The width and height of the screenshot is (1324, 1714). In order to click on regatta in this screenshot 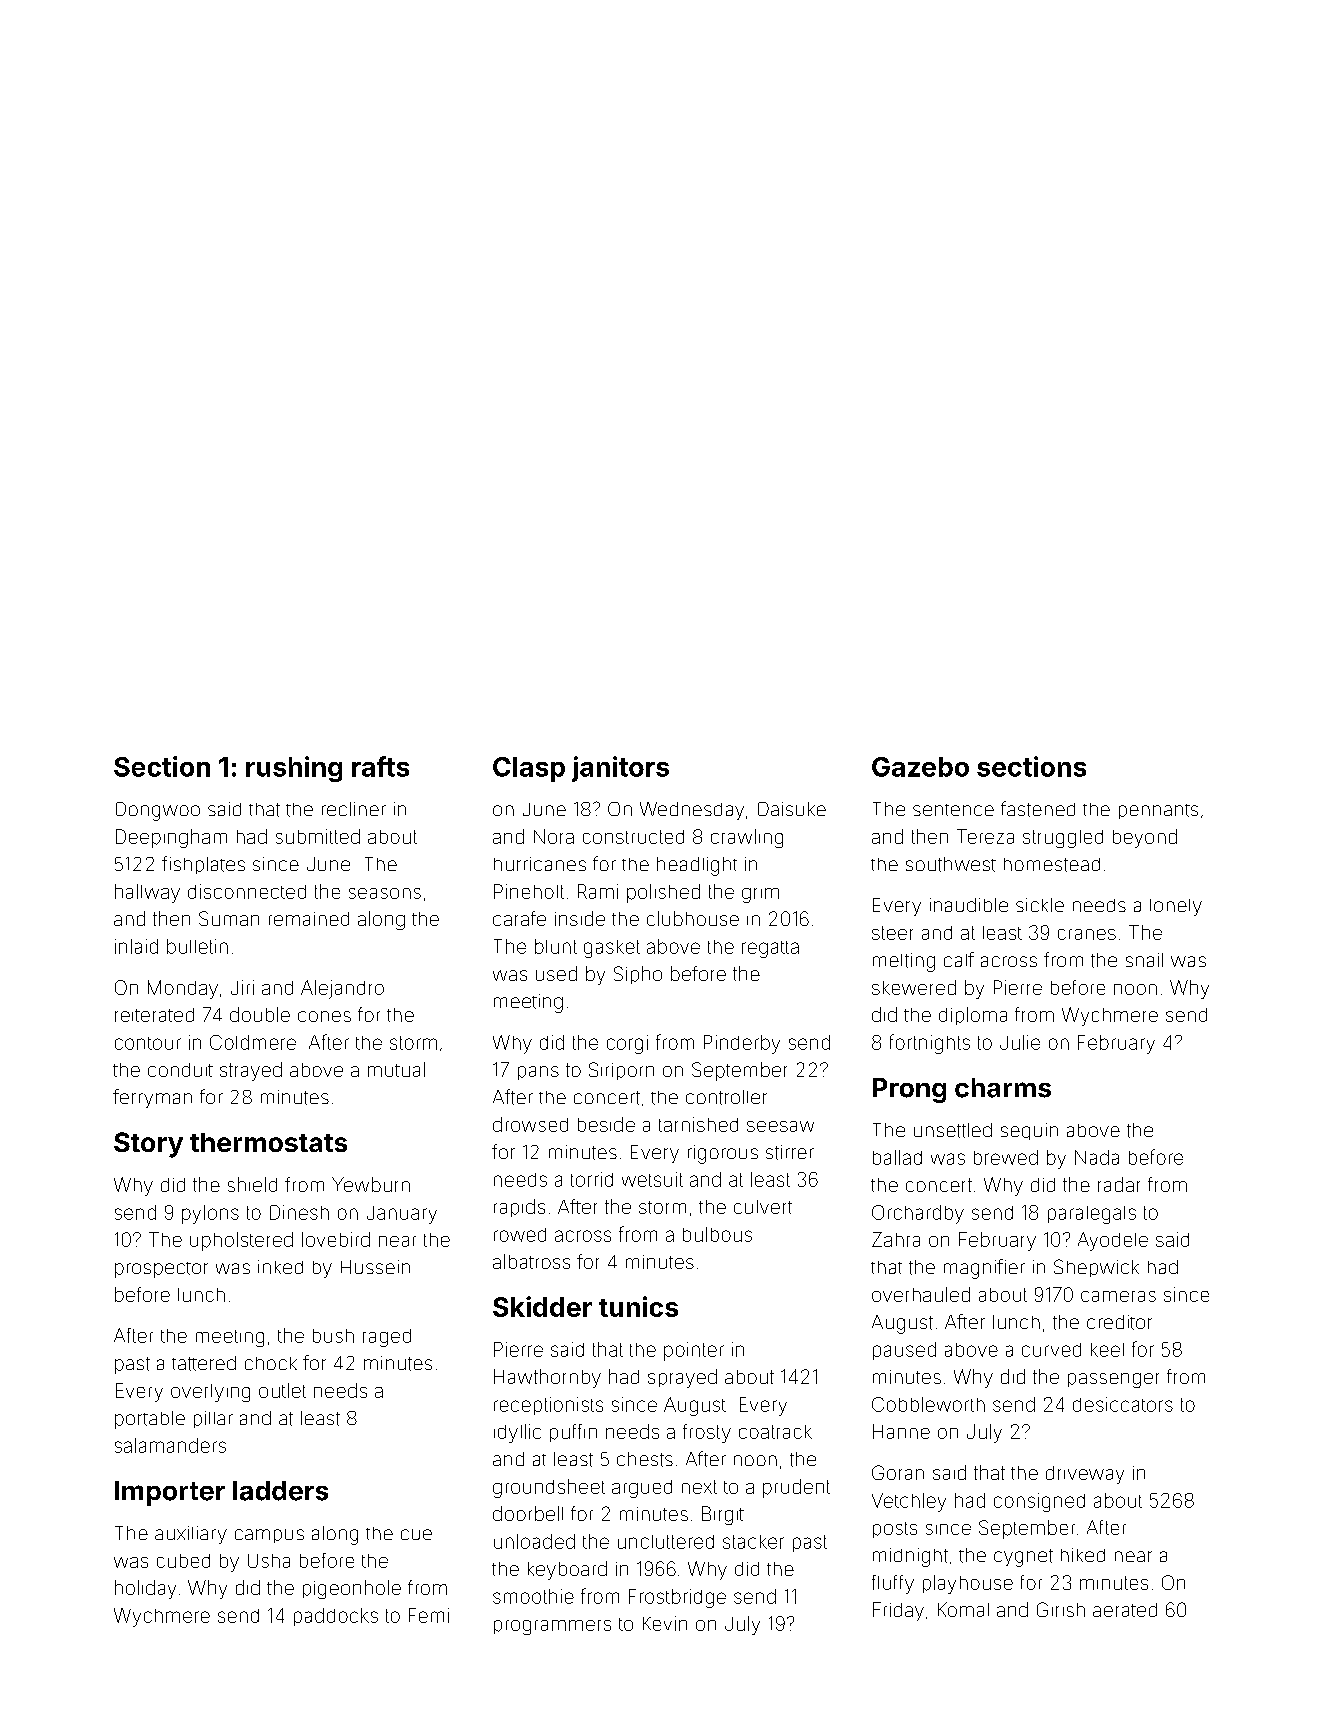, I will do `click(770, 949)`.
